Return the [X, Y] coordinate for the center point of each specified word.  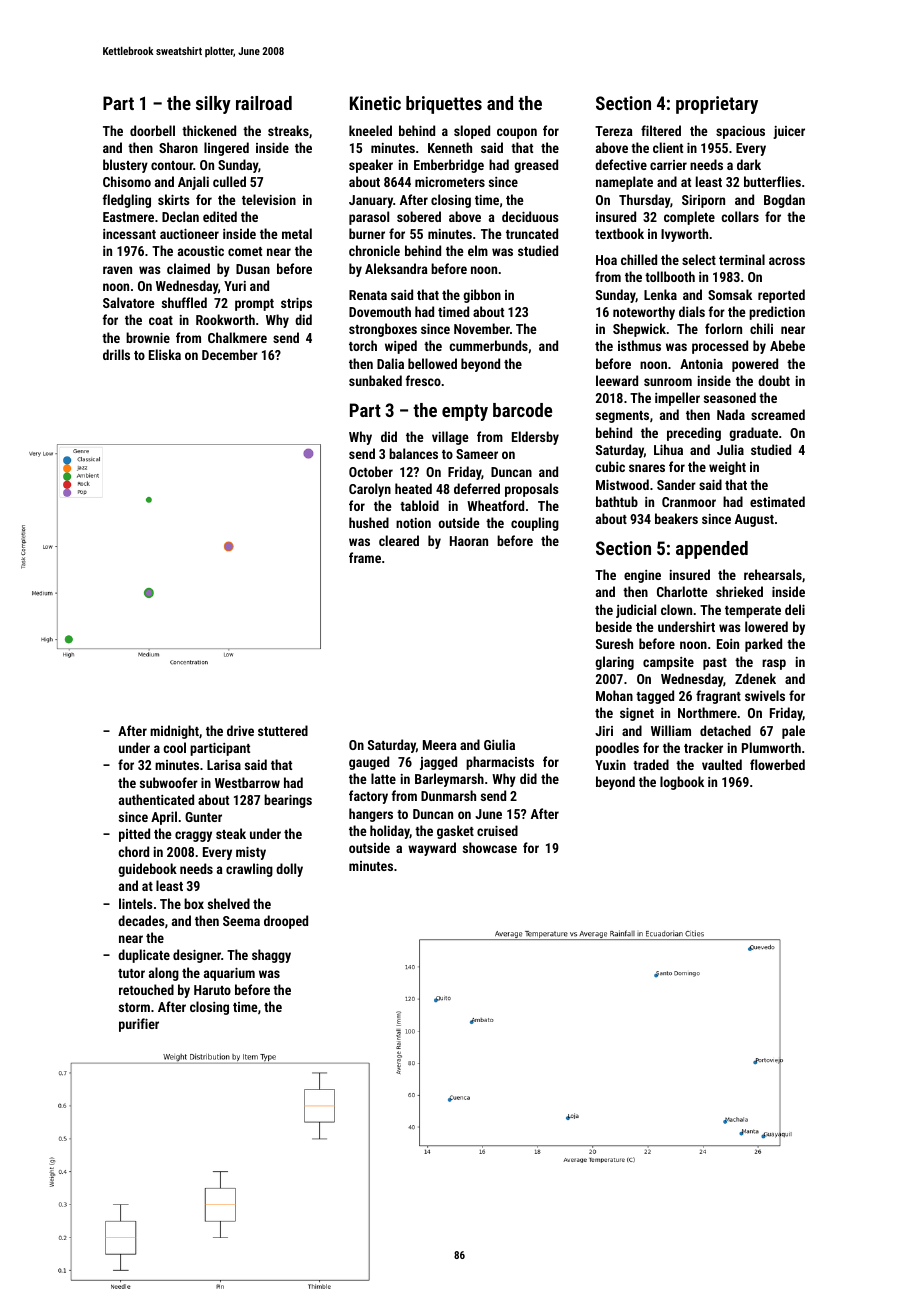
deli [795, 609]
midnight [174, 732]
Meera [440, 745]
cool [174, 747]
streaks [288, 130]
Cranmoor [689, 502]
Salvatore [129, 302]
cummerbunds [488, 345]
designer [197, 956]
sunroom [668, 382]
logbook [682, 783]
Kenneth [450, 147]
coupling [535, 524]
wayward [432, 849]
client [668, 147]
